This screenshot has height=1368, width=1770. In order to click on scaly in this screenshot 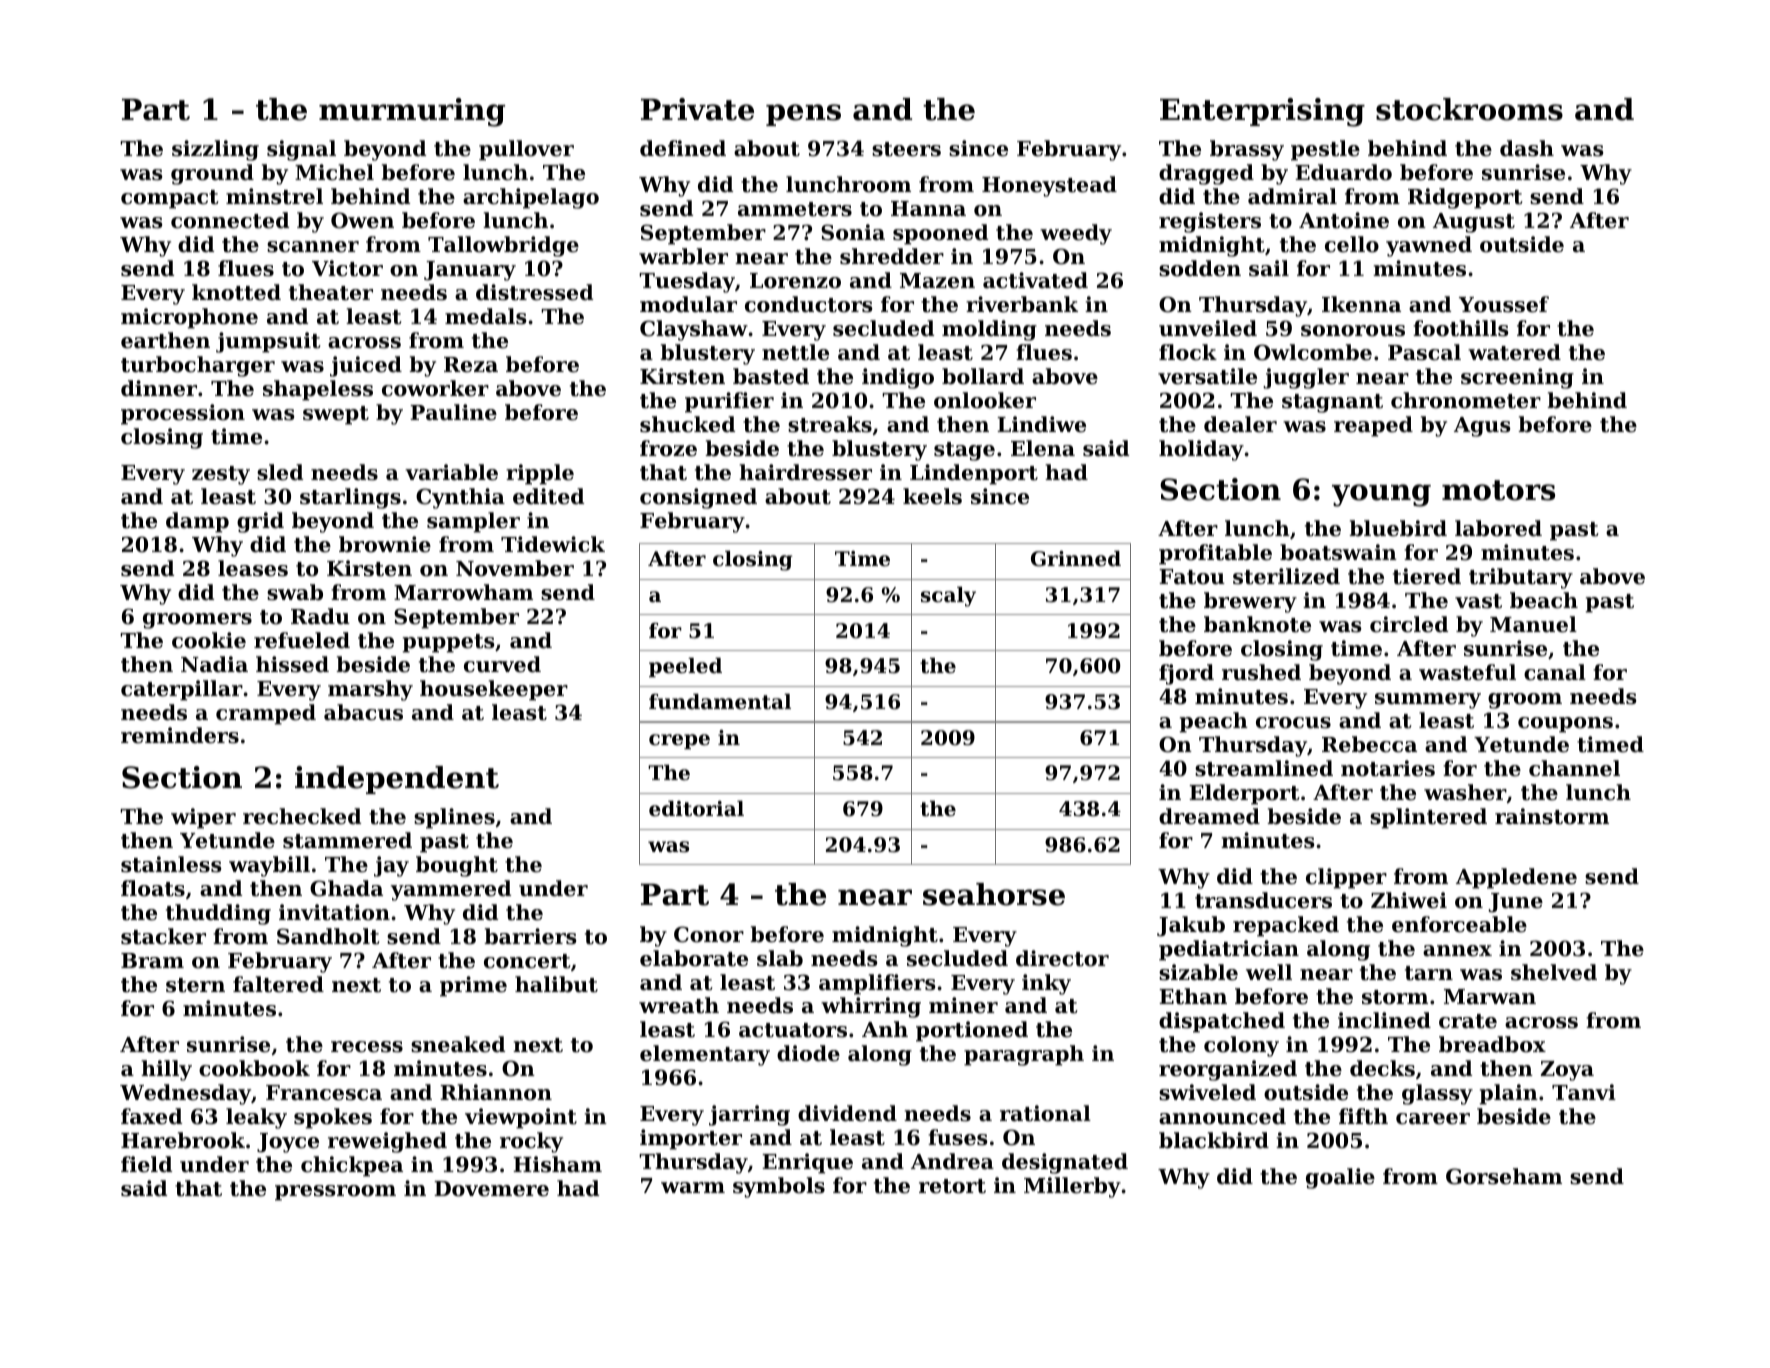, I will do `click(948, 597)`.
